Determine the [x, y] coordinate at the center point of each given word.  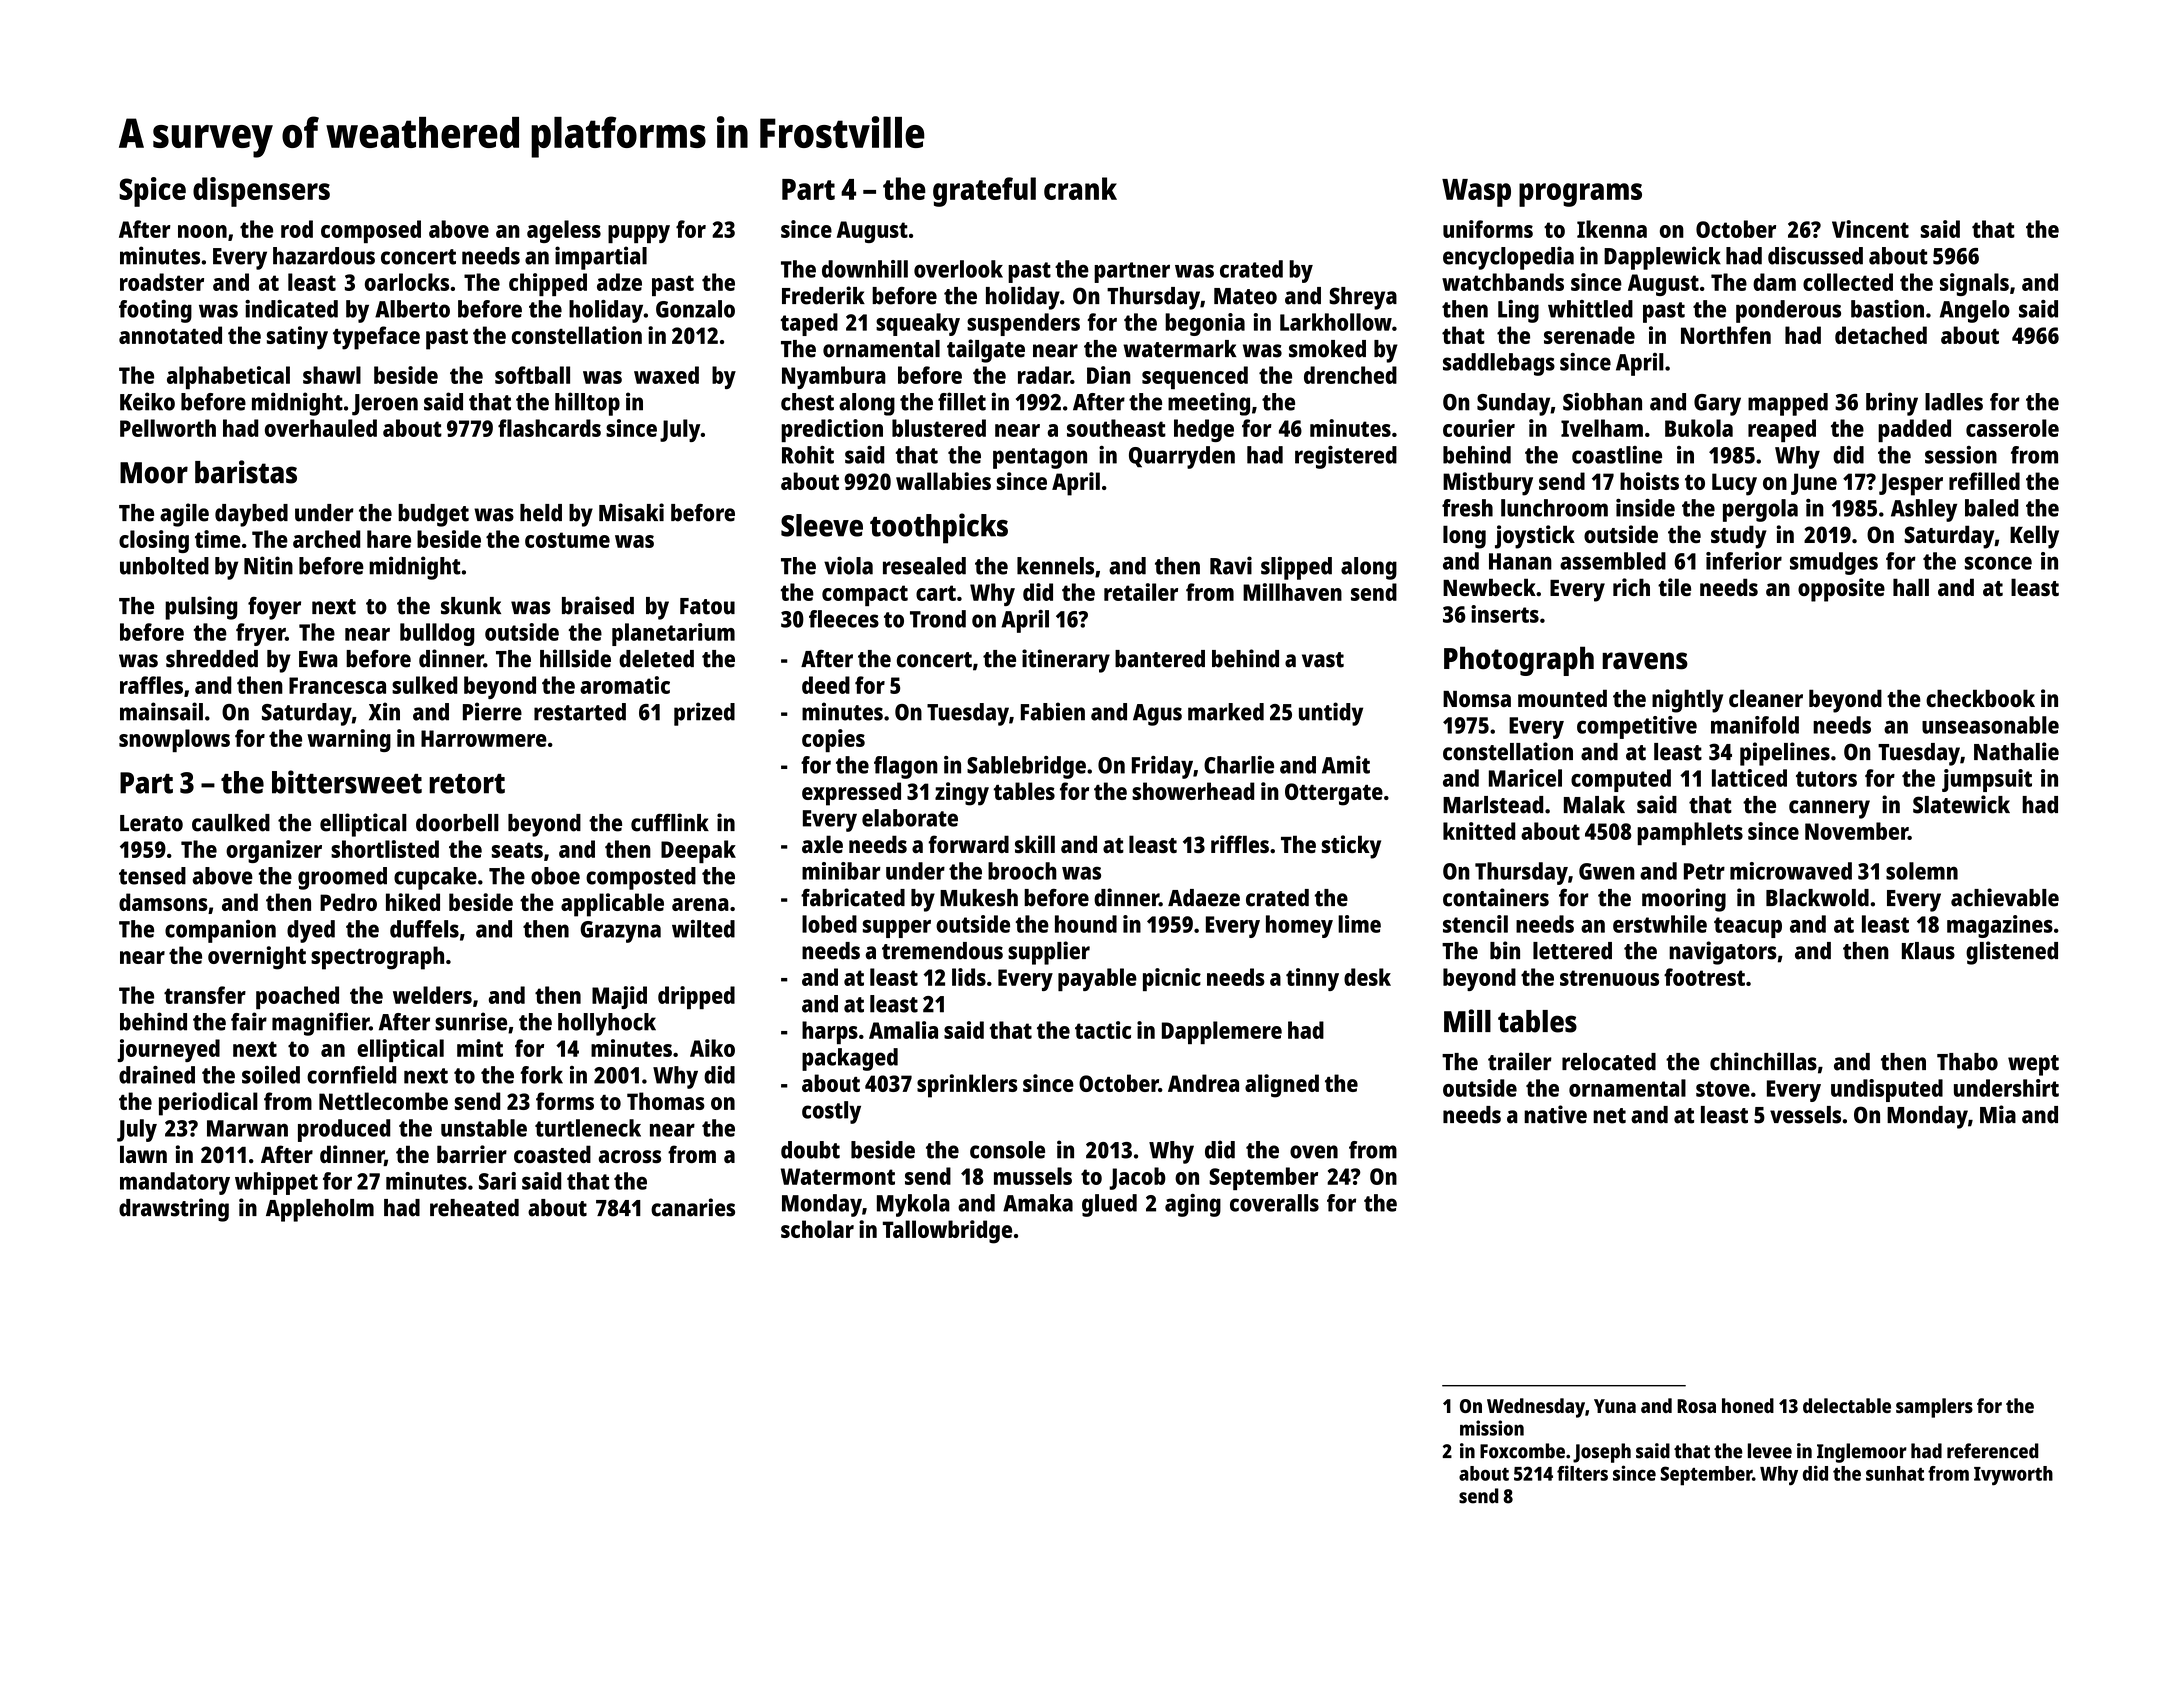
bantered [1160, 659]
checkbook [1980, 698]
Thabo [1967, 1062]
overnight [257, 958]
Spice [152, 192]
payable [1097, 979]
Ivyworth [2013, 1476]
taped [809, 324]
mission [1492, 1428]
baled [1992, 508]
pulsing [201, 608]
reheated [474, 1208]
